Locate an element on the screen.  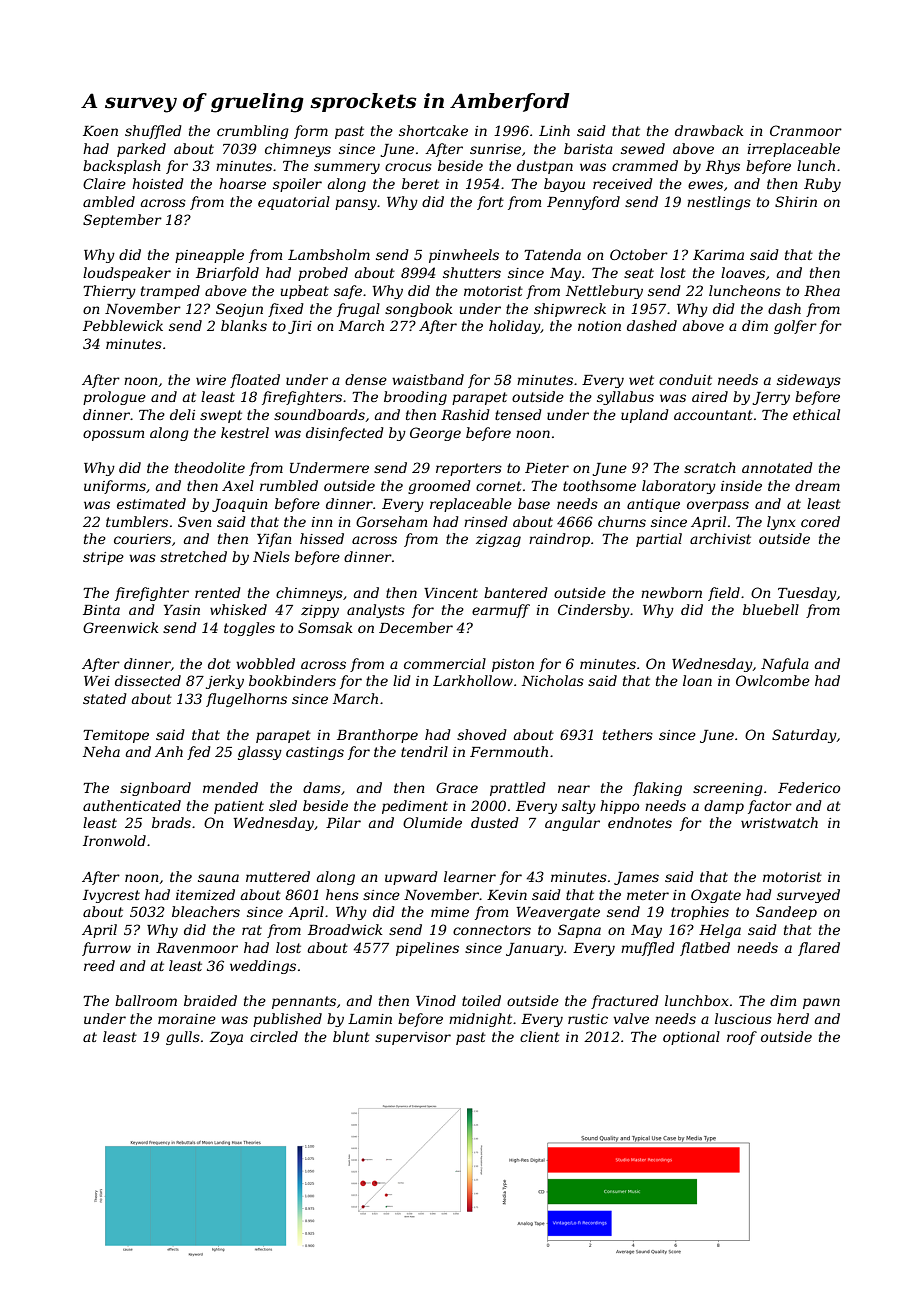
toothsome is located at coordinates (599, 485).
